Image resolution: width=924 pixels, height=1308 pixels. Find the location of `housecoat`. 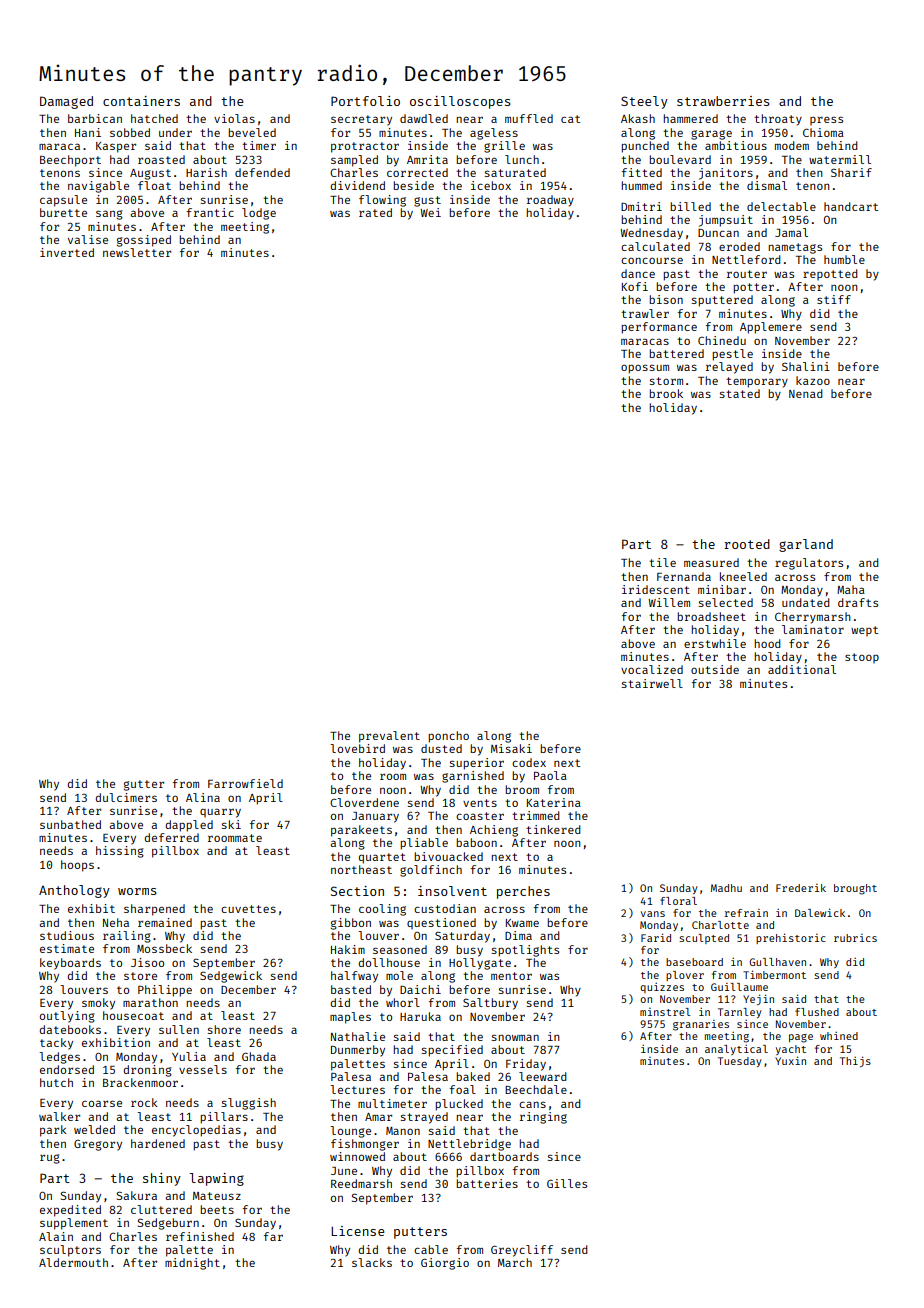

housecoat is located at coordinates (133, 1015).
